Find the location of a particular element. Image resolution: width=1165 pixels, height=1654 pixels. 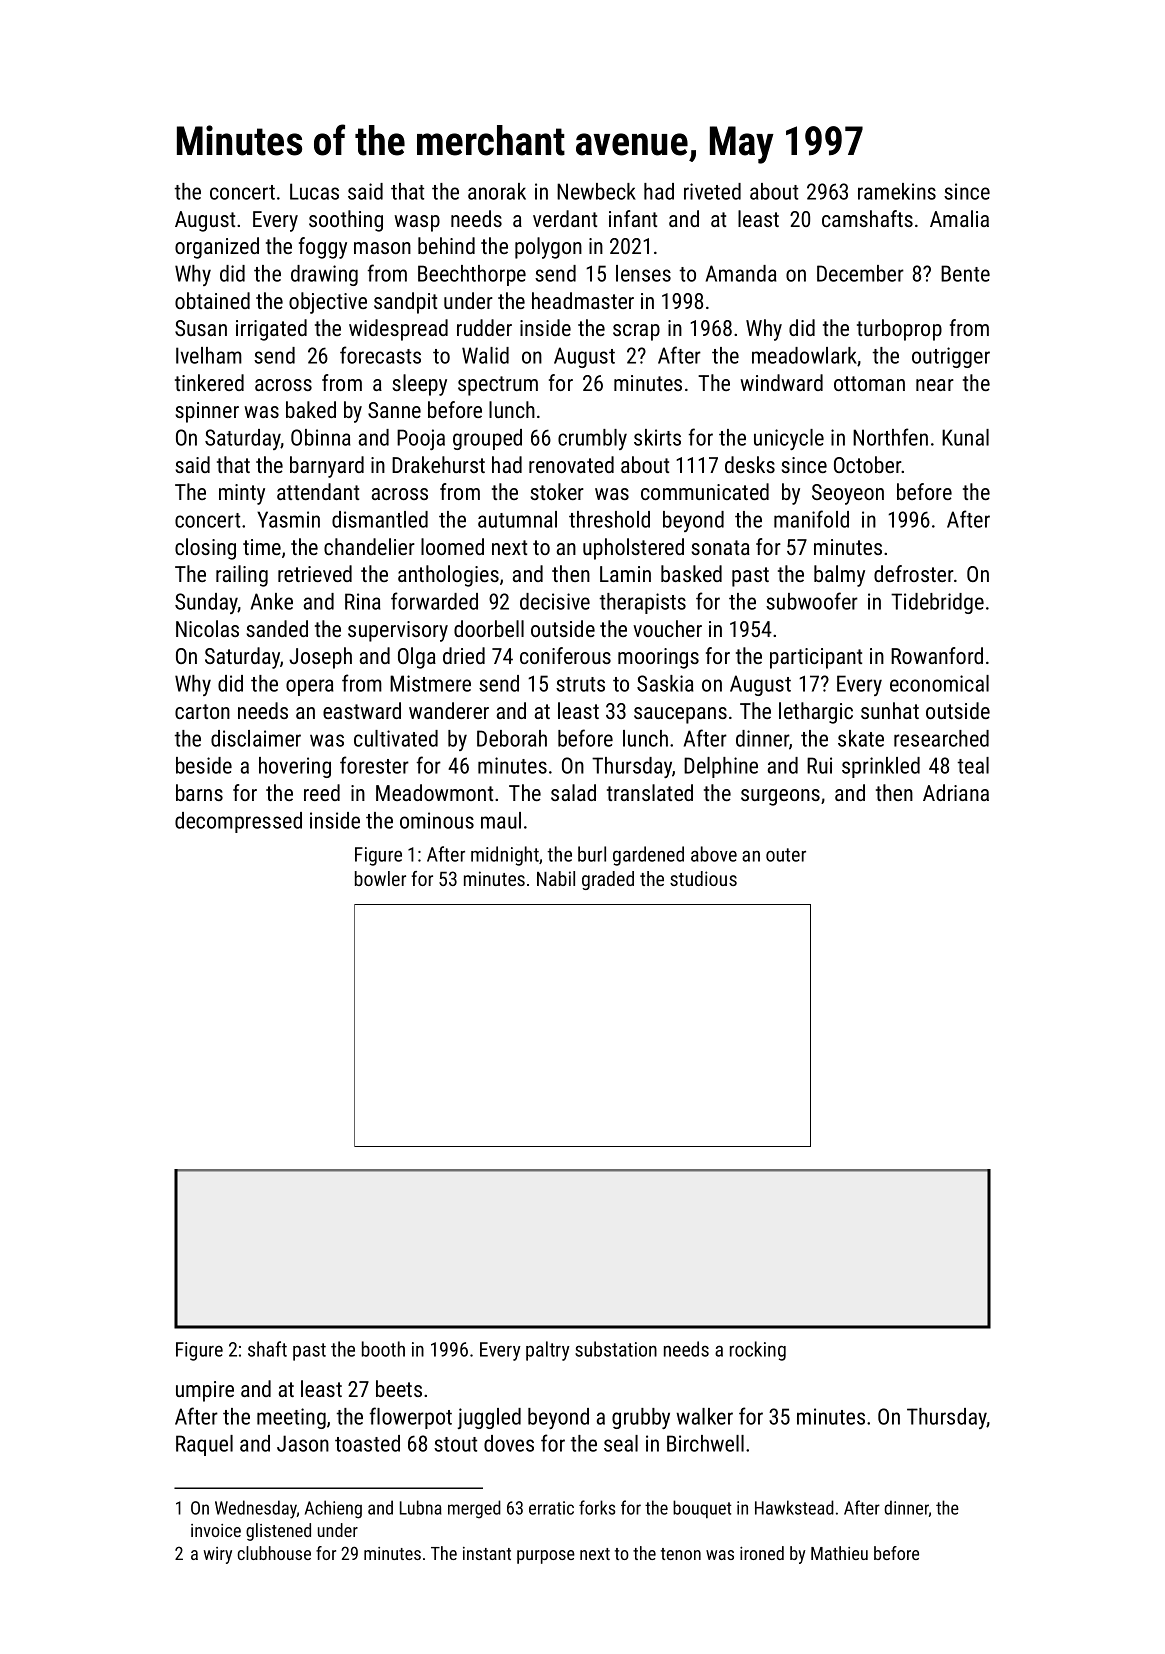

clubhouse is located at coordinates (274, 1553).
